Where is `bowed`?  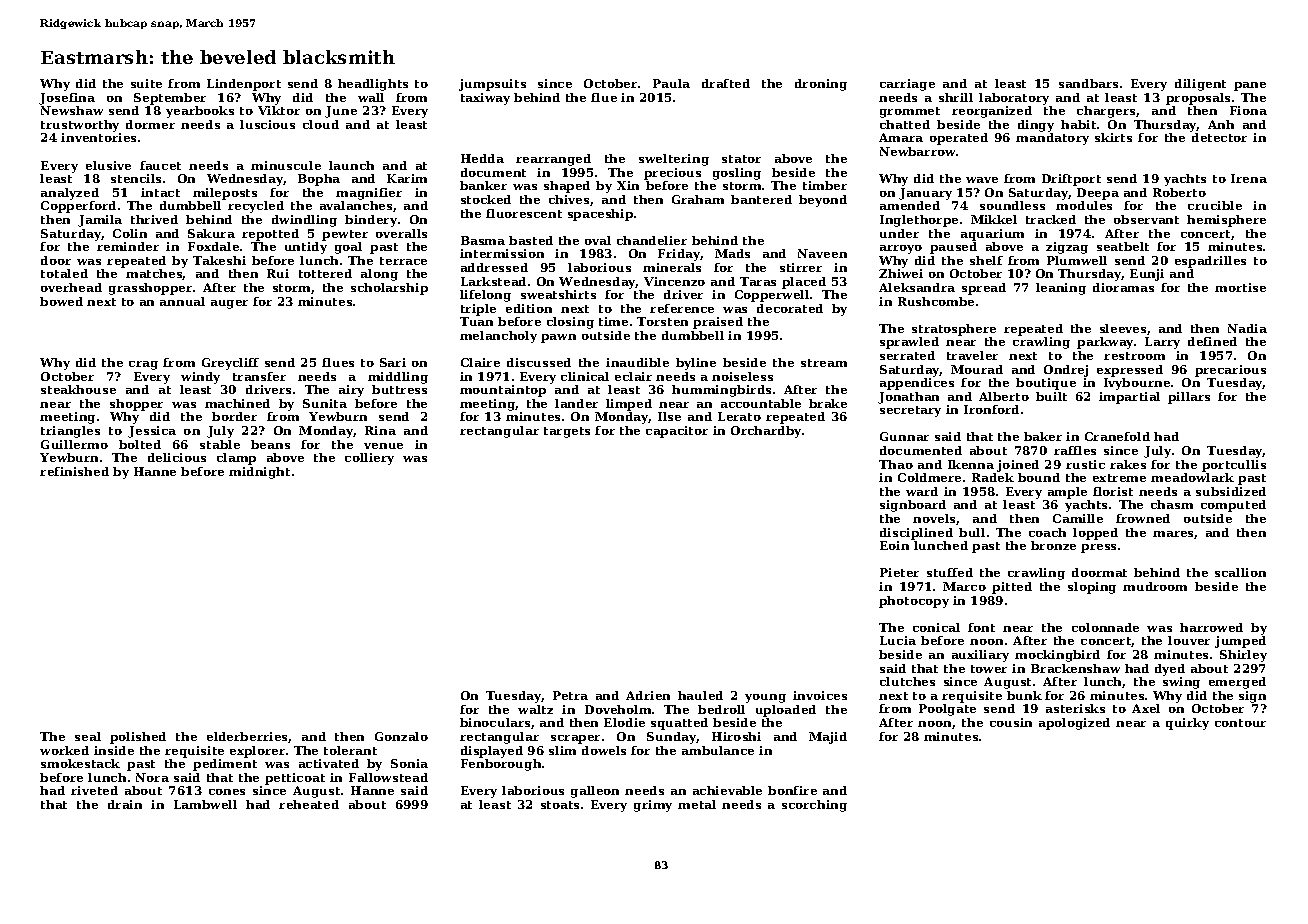 bowed is located at coordinates (61, 301).
